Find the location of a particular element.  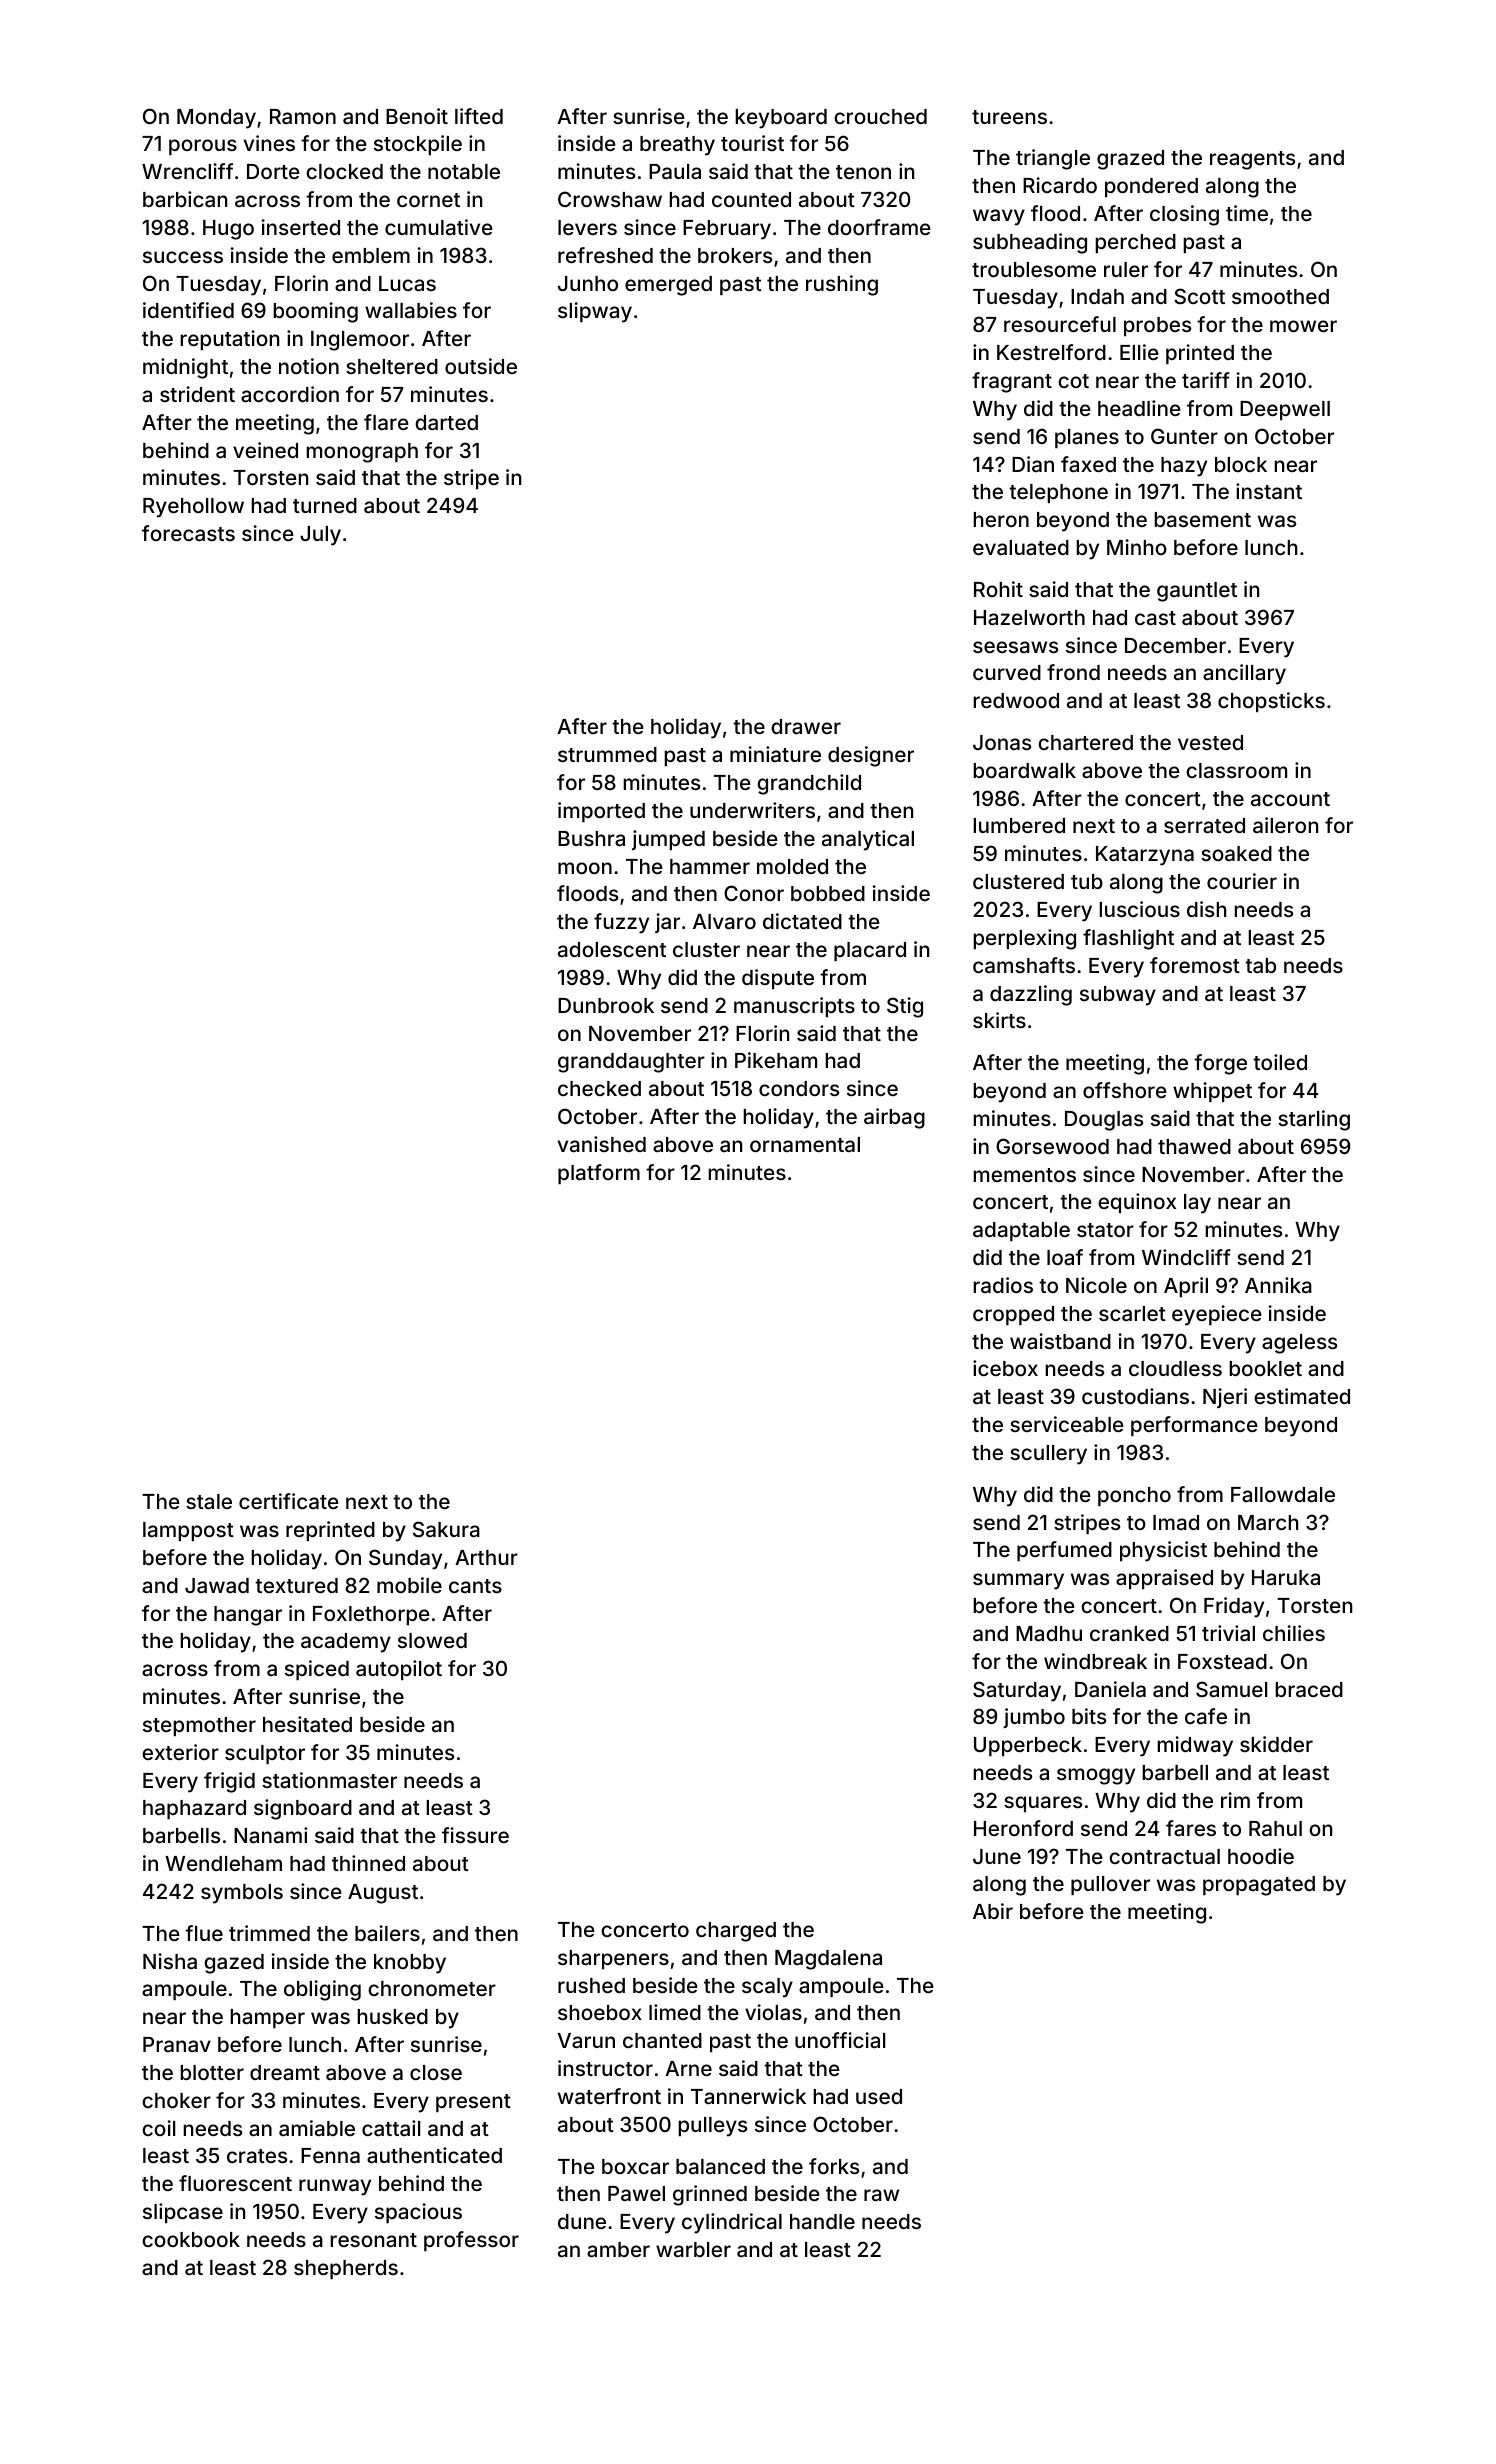

radios is located at coordinates (1003, 1285).
